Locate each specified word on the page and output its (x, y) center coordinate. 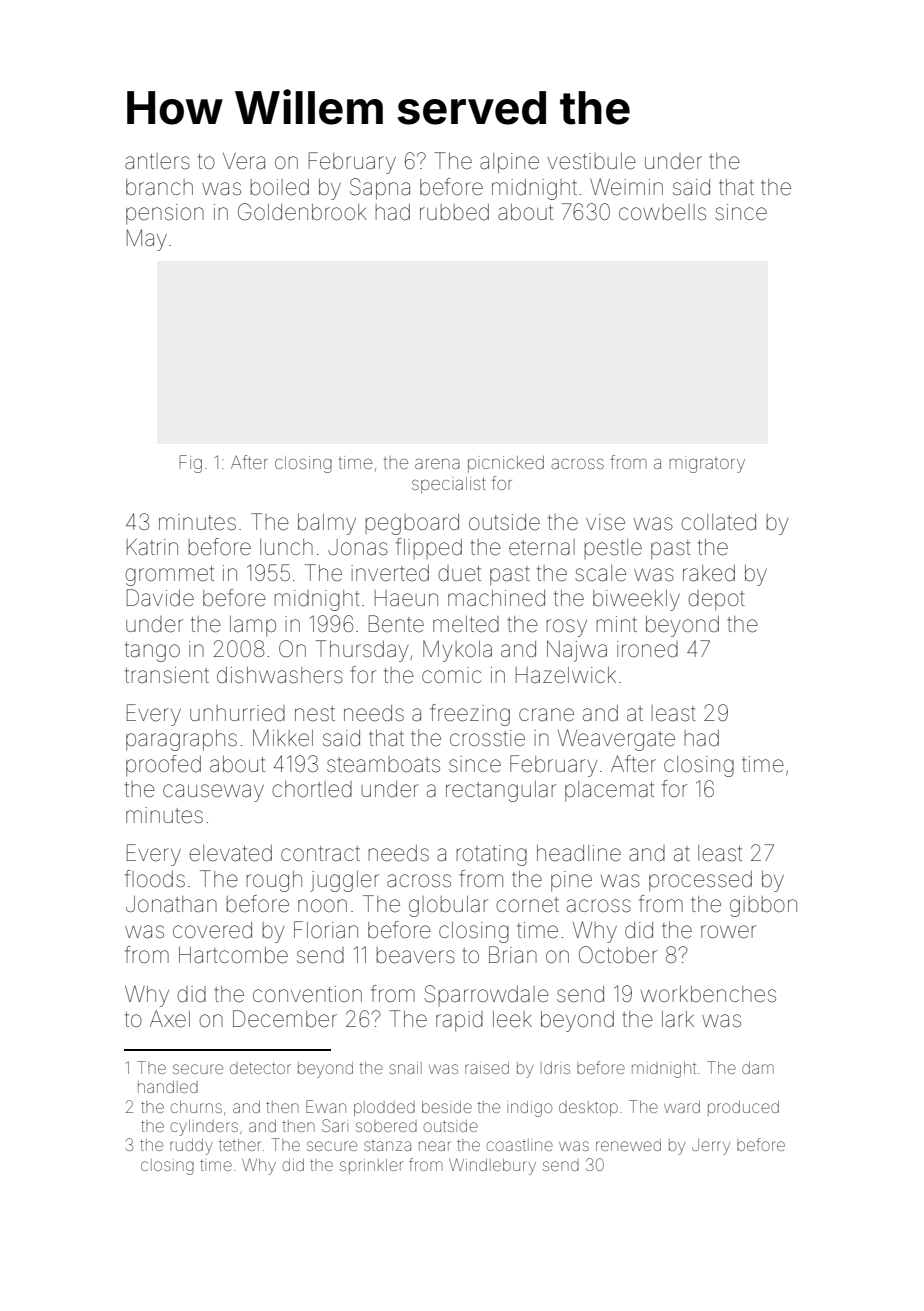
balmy (327, 524)
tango (152, 652)
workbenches (708, 994)
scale (600, 573)
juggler (344, 881)
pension (165, 214)
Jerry (711, 1147)
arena (437, 464)
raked (709, 573)
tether (240, 1145)
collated (718, 522)
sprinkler (371, 1166)
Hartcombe (233, 955)
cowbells (662, 212)
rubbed (454, 212)
